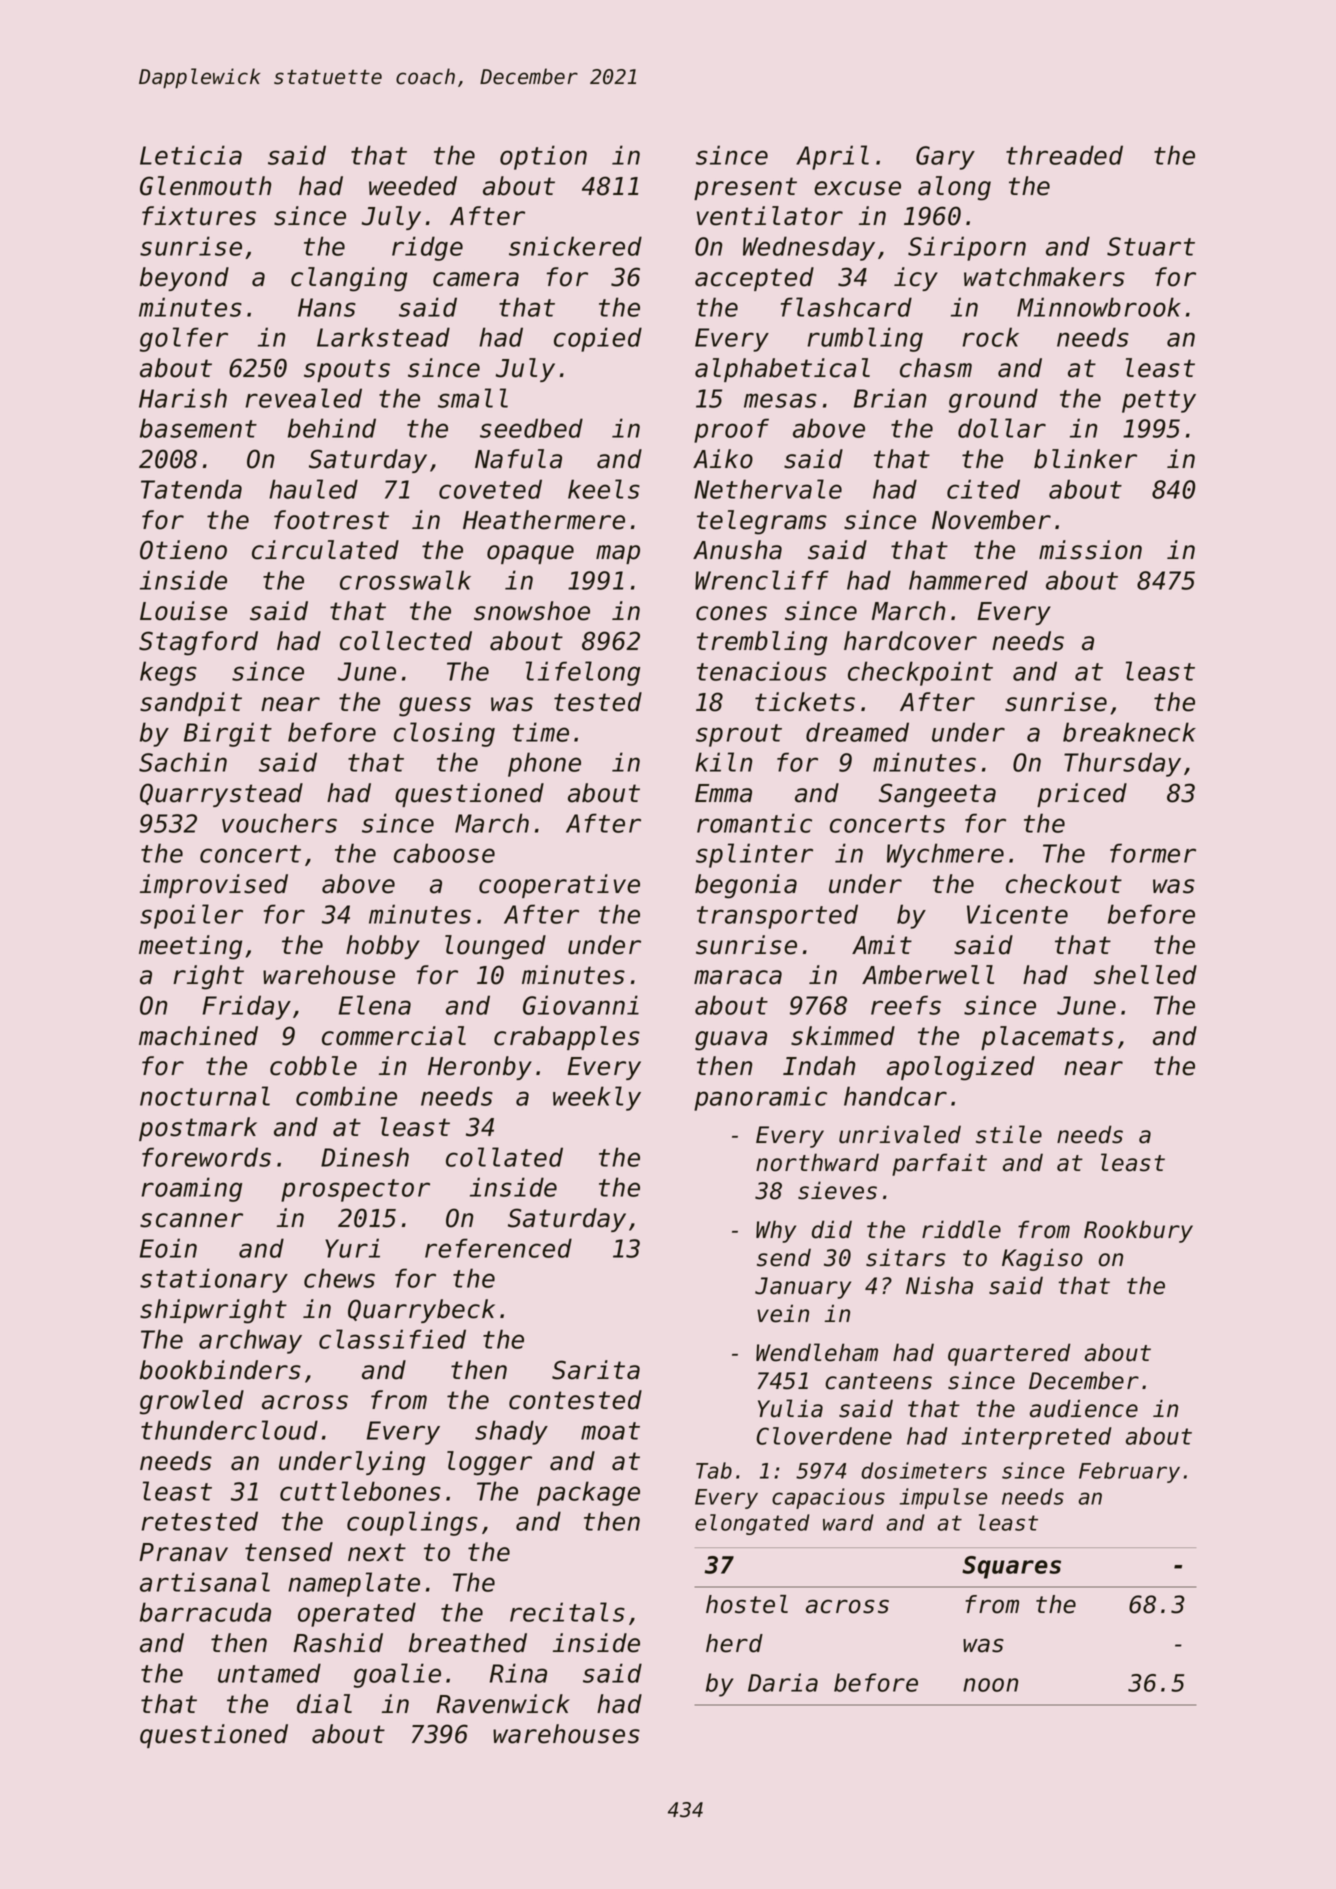 This page has width=1336, height=1889. Describe the element at coordinates (954, 188) in the page. I see `along` at that location.
